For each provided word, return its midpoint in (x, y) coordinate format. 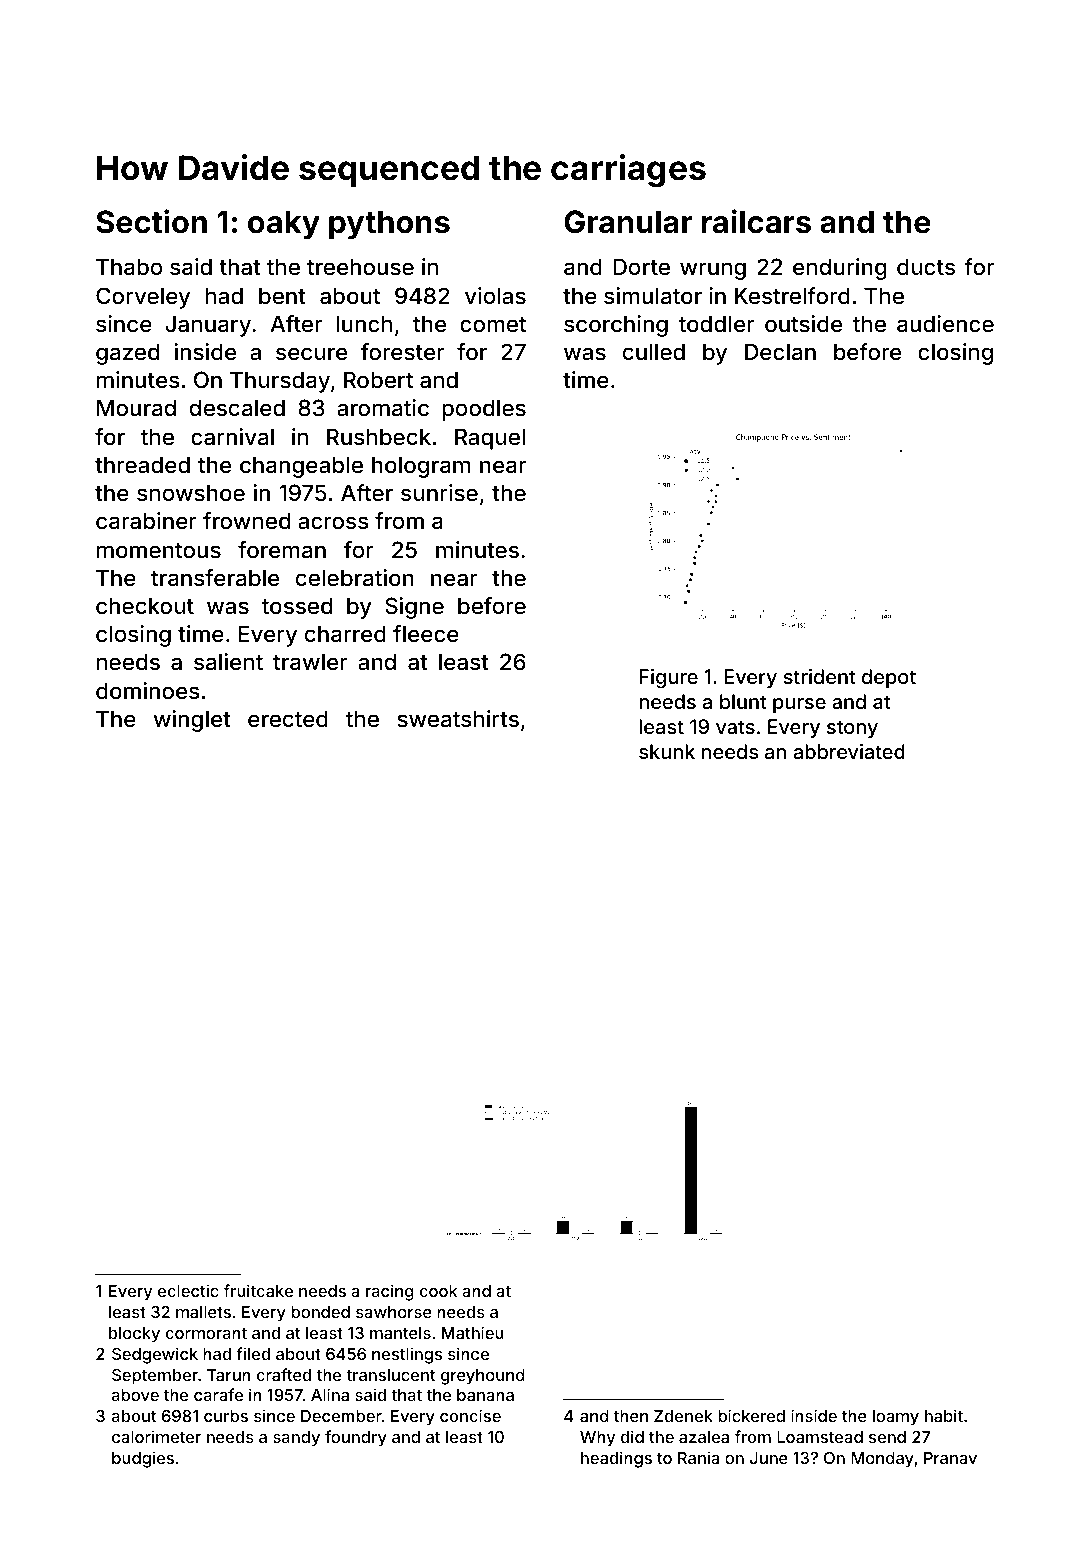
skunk (667, 751)
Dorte (641, 266)
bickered (751, 1415)
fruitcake (258, 1290)
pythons (389, 225)
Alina (330, 1394)
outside (803, 323)
